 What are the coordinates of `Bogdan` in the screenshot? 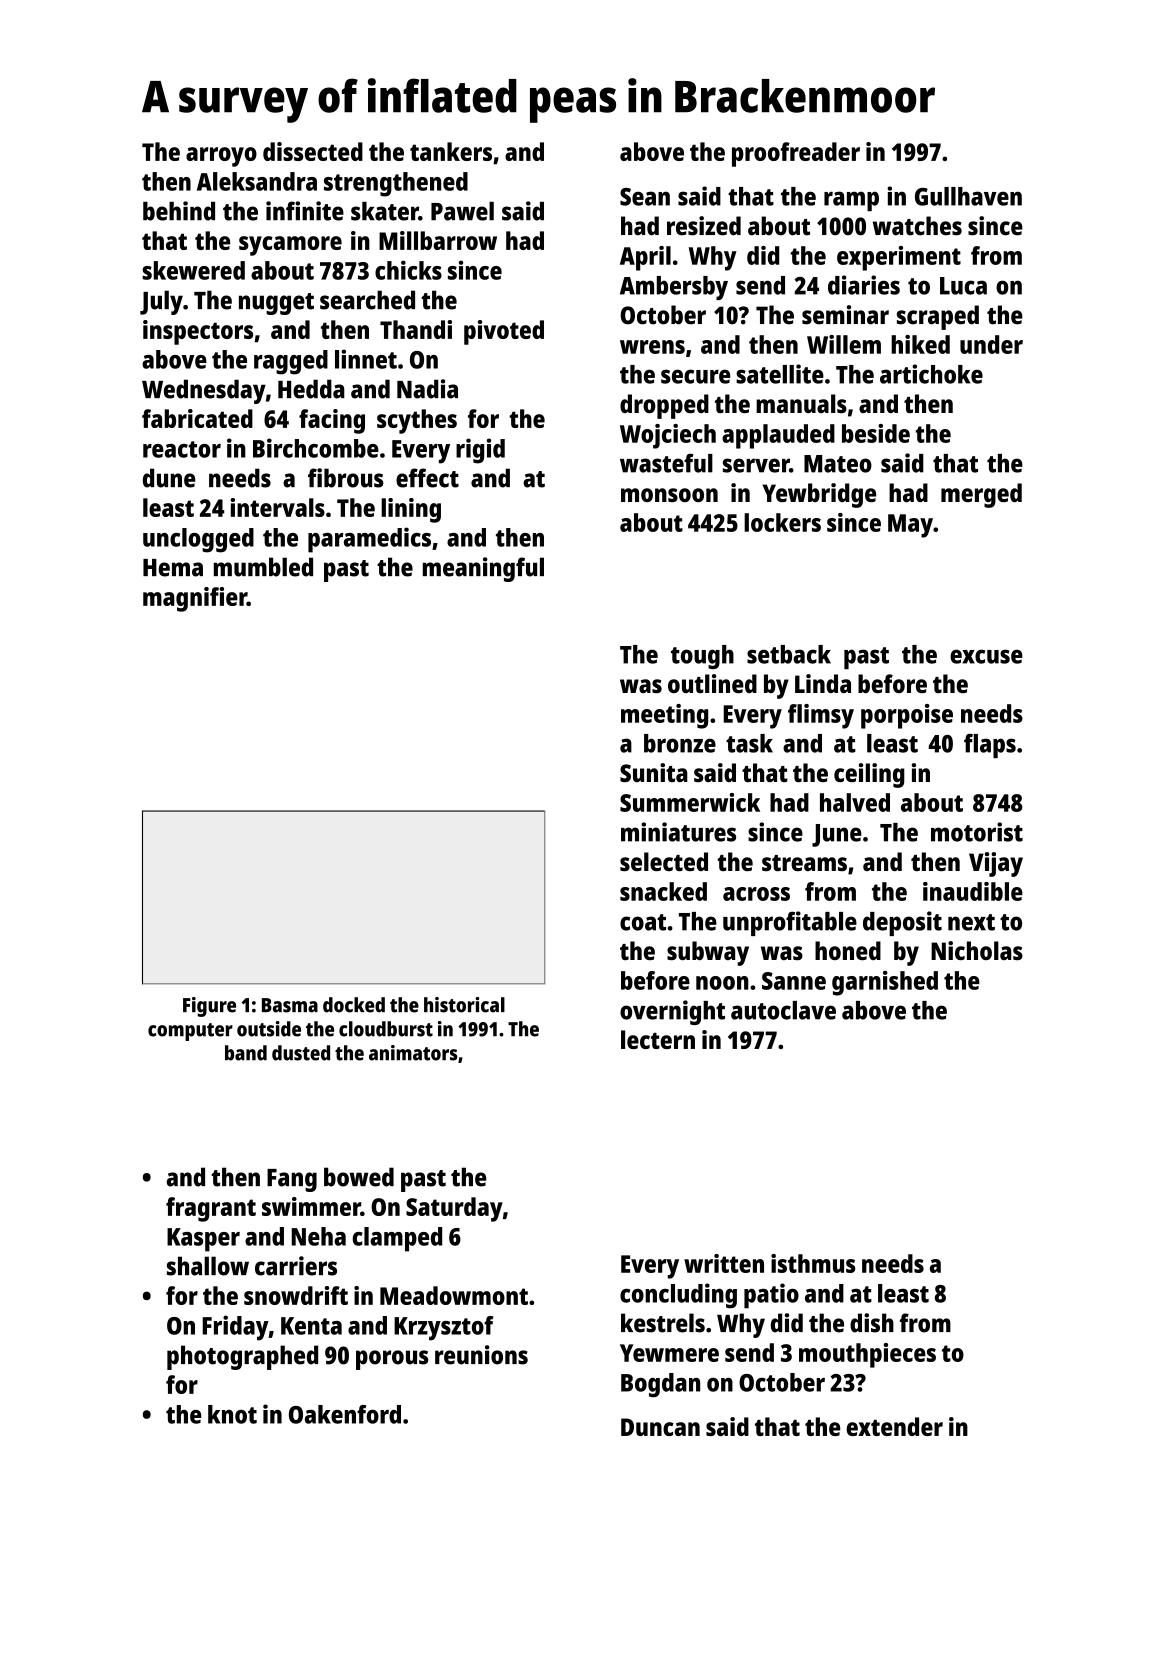 It's located at (660, 1385).
